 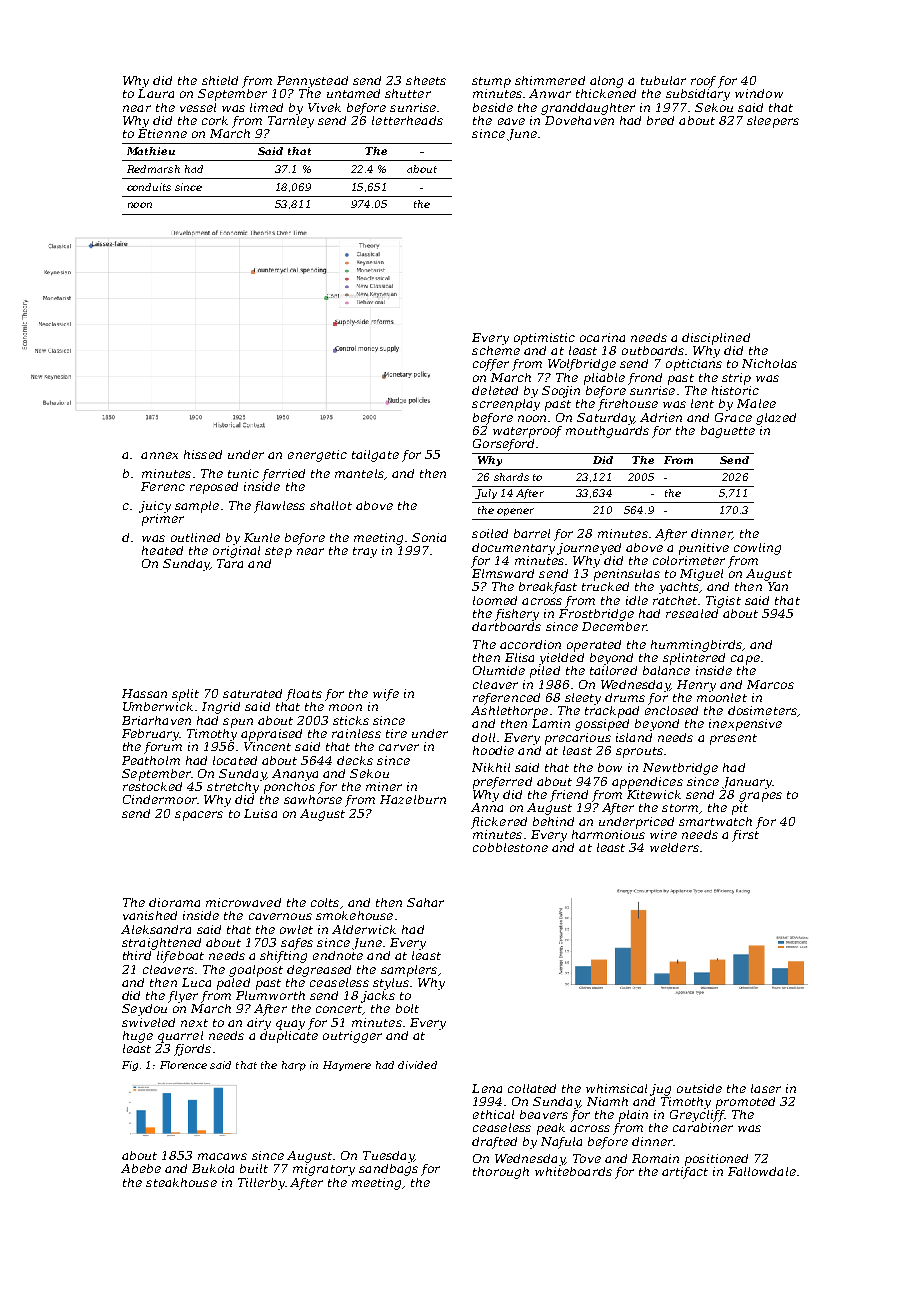 What do you see at coordinates (391, 984) in the image?
I see `stylus` at bounding box center [391, 984].
